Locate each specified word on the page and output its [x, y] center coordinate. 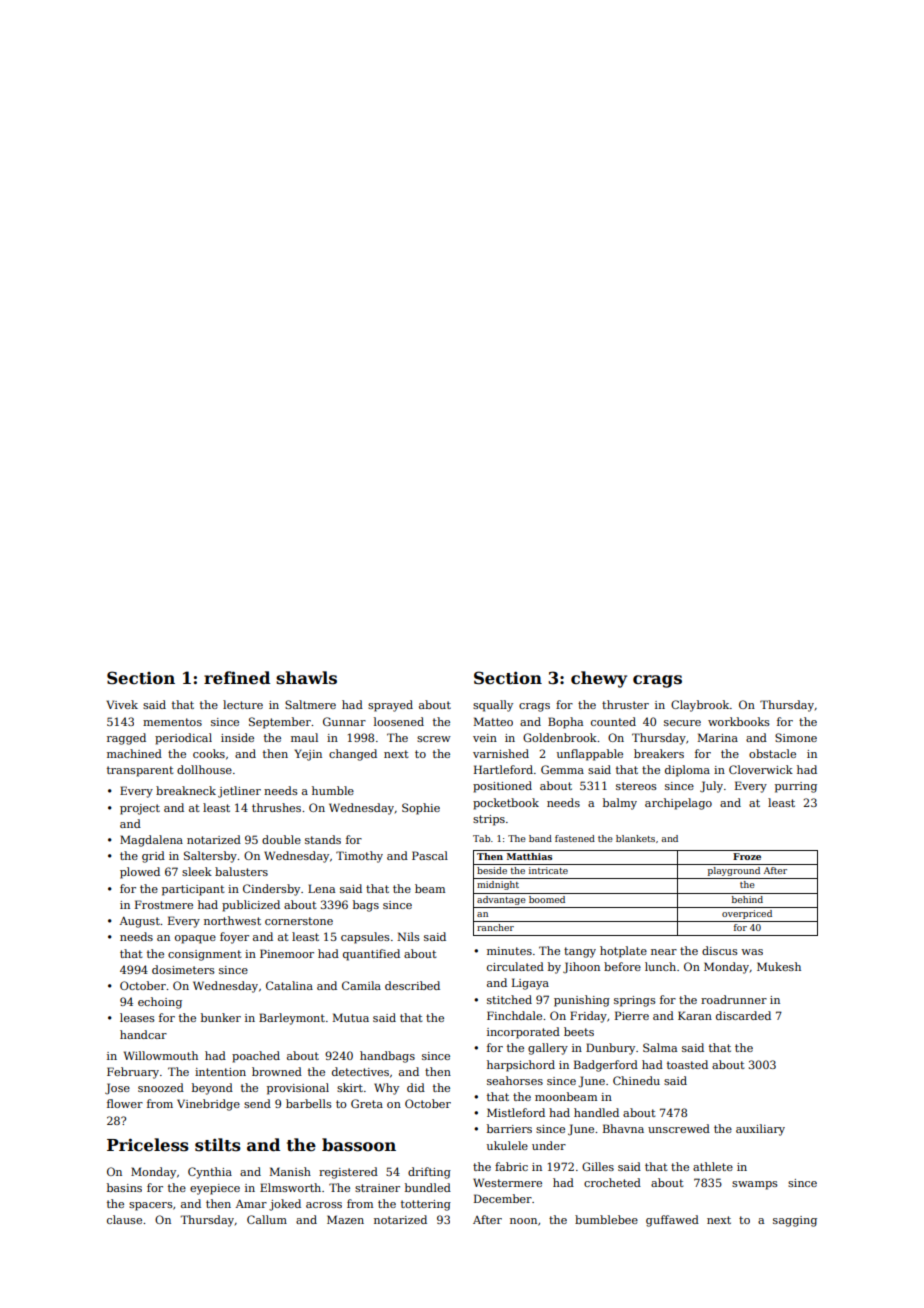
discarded [743, 1015]
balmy [620, 804]
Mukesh [779, 966]
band [540, 838]
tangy [580, 952]
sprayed [390, 706]
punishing [582, 1001]
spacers [151, 1206]
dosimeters [183, 969]
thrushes [276, 807]
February [133, 1073]
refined [237, 678]
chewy [599, 679]
